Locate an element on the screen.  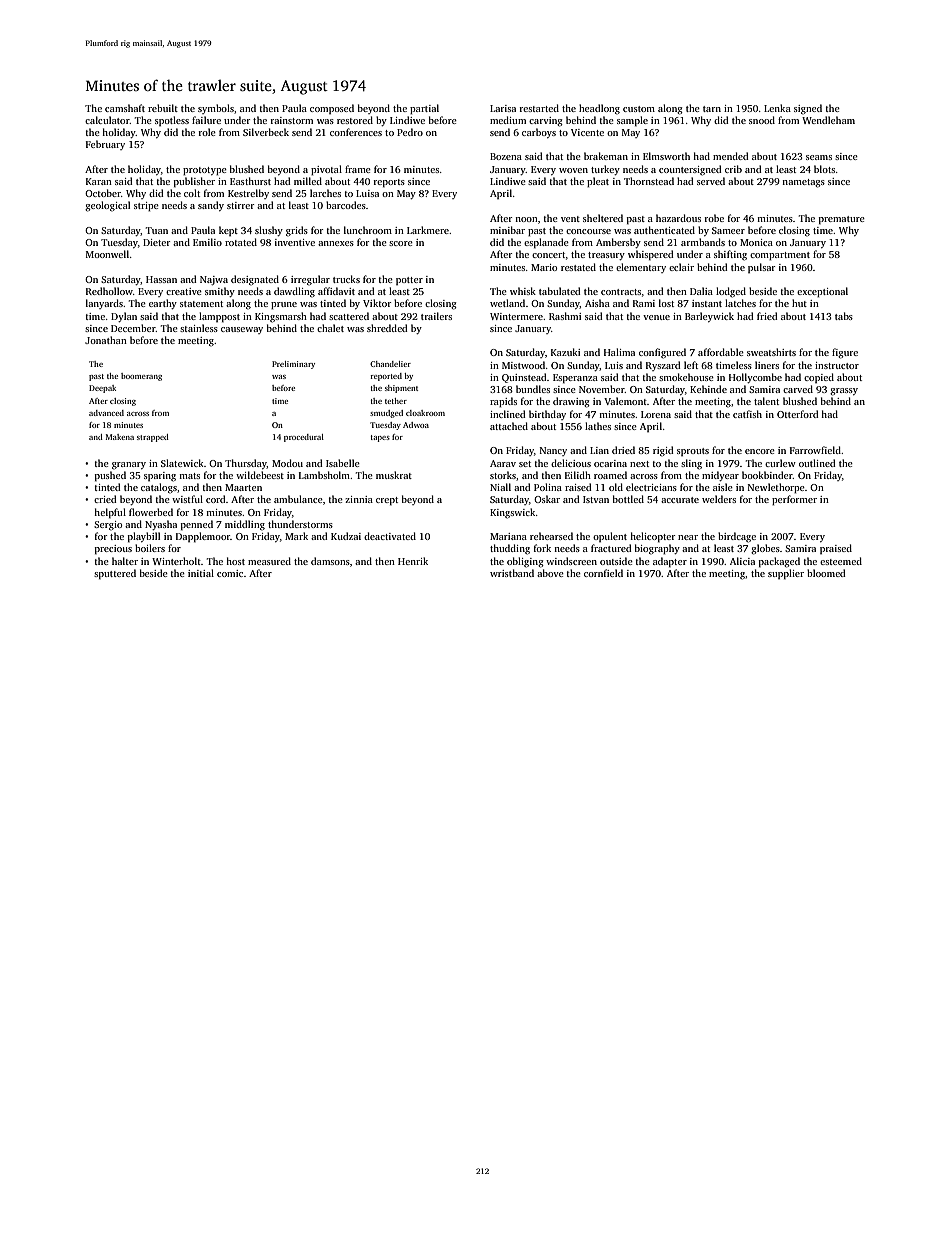
Kehinde is located at coordinates (708, 389).
